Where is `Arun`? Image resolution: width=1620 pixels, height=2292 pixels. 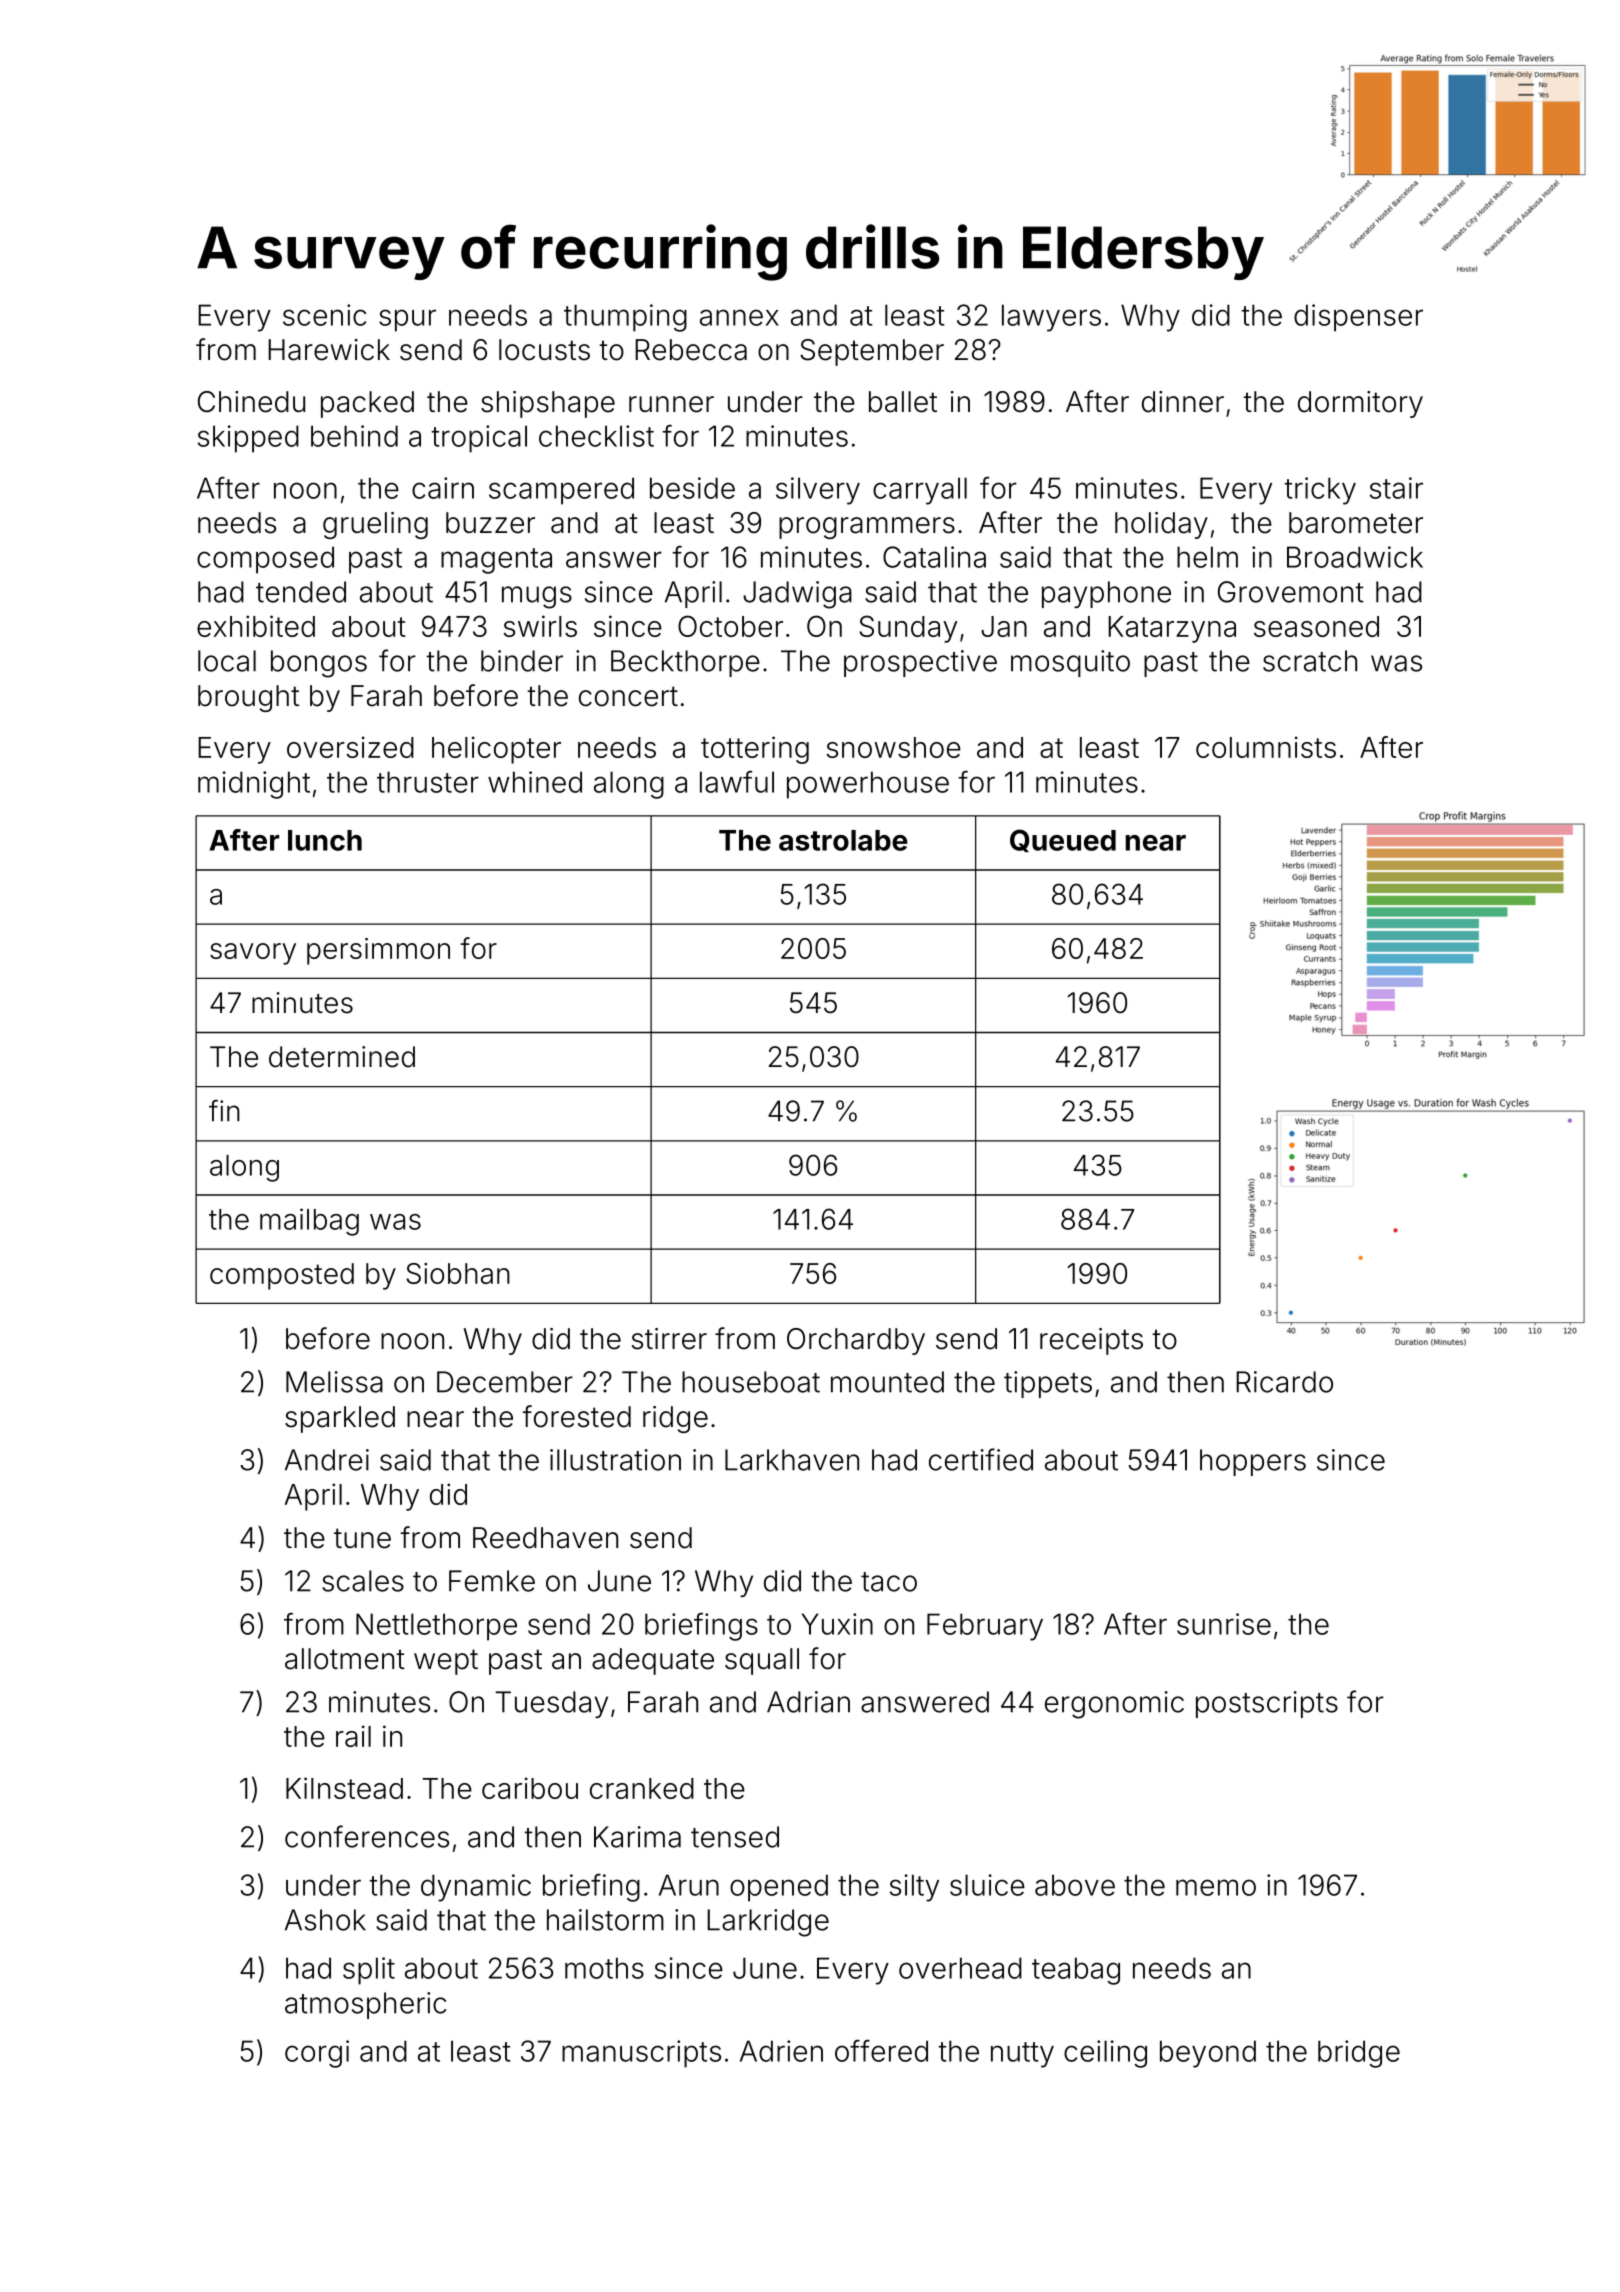
Arun is located at coordinates (689, 1885).
